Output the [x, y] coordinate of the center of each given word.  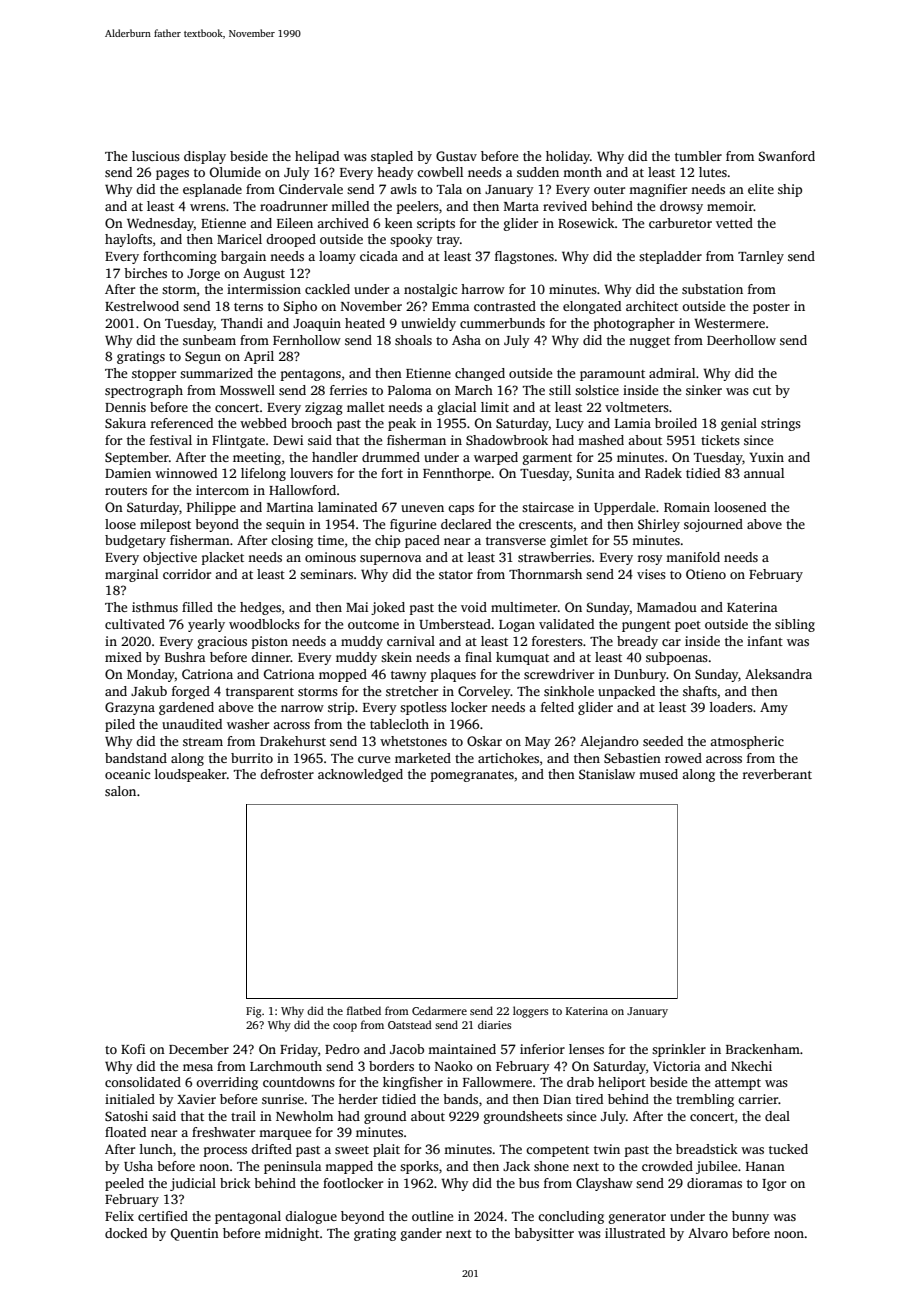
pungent [646, 626]
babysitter [544, 1234]
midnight [292, 1234]
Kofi [133, 1049]
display [205, 157]
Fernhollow [307, 340]
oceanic [127, 774]
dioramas [714, 1183]
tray [448, 241]
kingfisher [413, 1083]
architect [652, 306]
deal [777, 1116]
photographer [634, 324]
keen [399, 223]
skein [396, 657]
